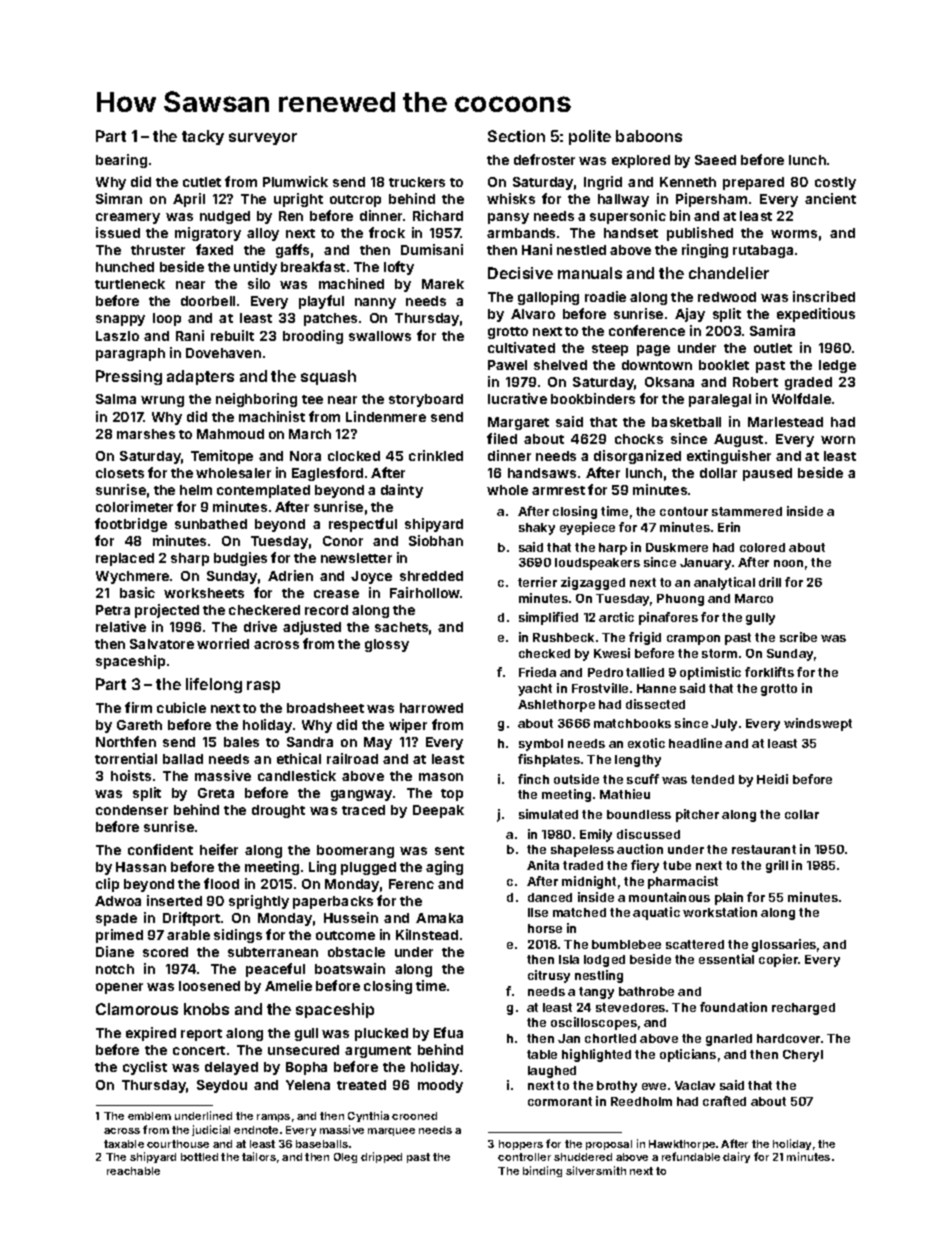 Image resolution: width=952 pixels, height=1233 pixels. Describe the element at coordinates (203, 137) in the page. I see `tacky` at that location.
